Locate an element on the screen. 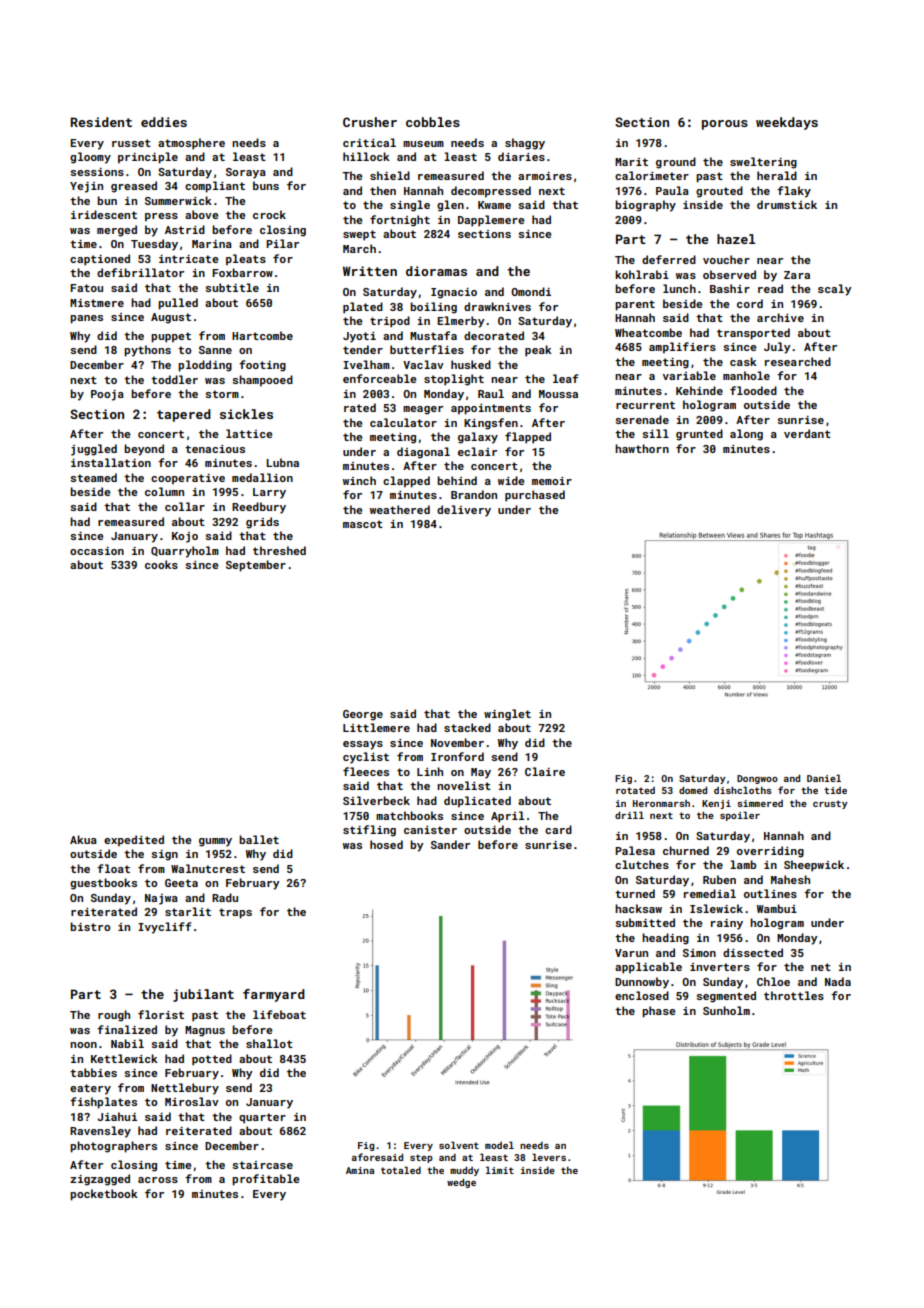  flaky is located at coordinates (794, 192).
